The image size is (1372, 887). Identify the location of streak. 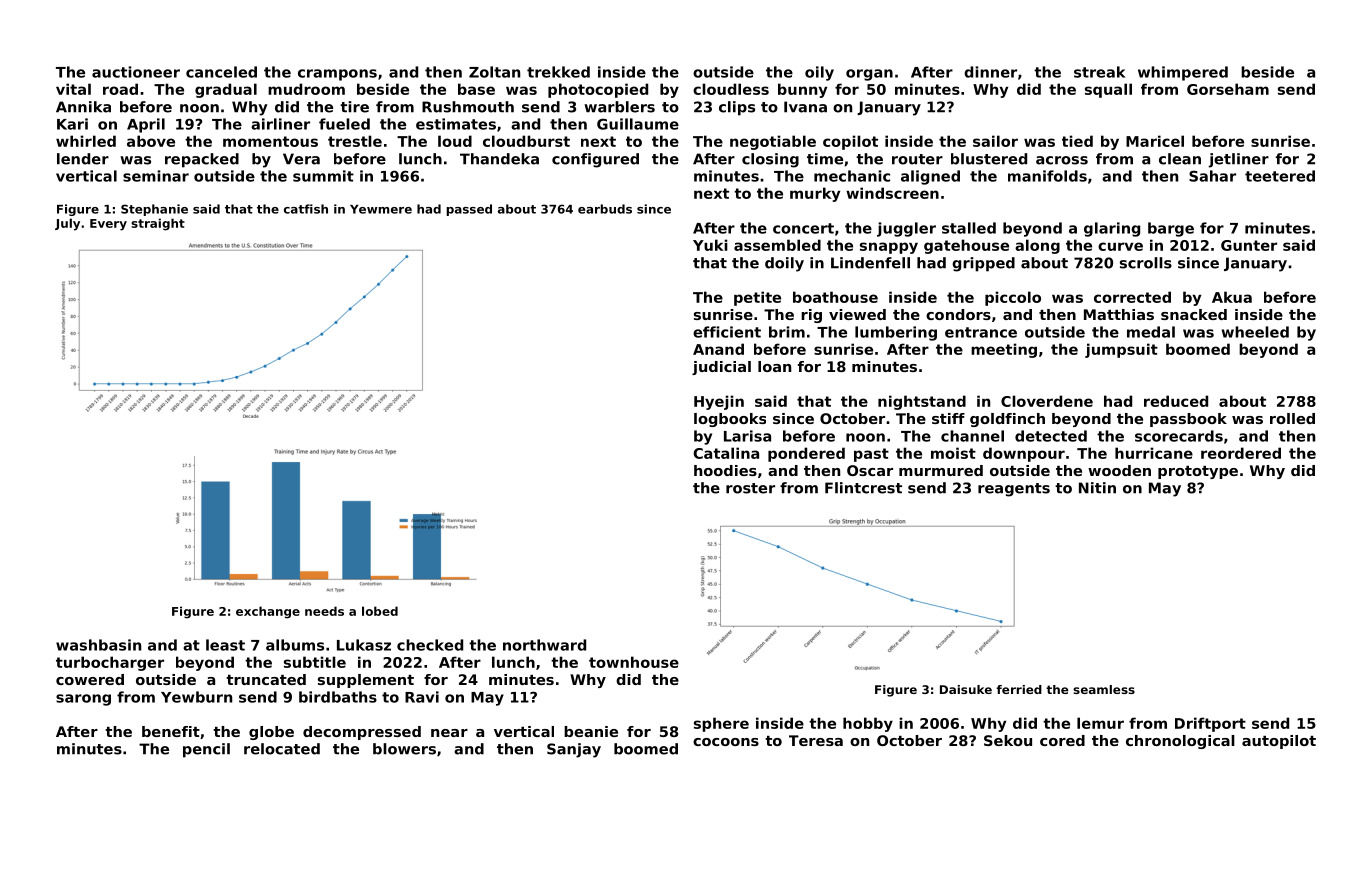
(1099, 72).
